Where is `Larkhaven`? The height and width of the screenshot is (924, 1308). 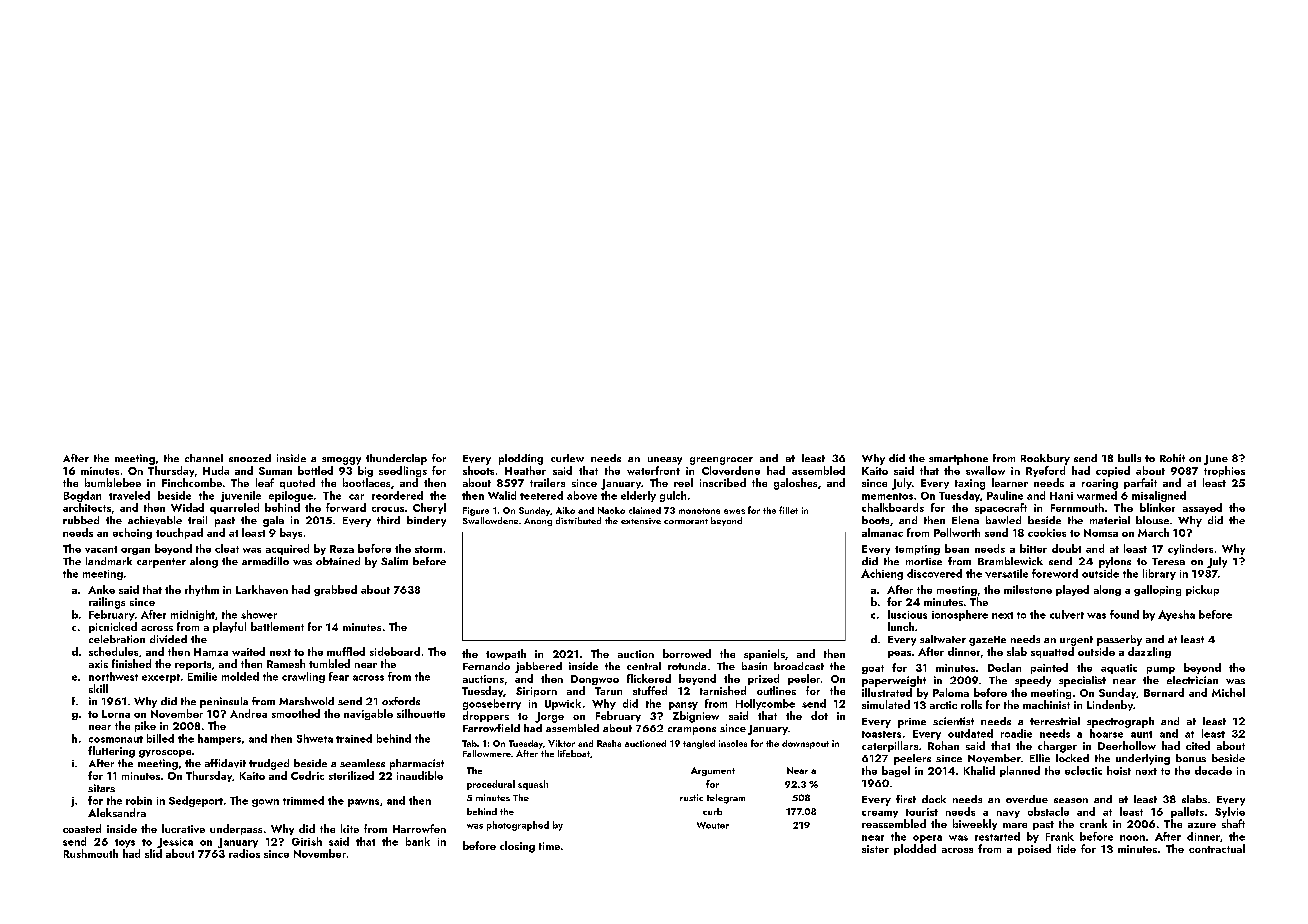
Larkhaven is located at coordinates (262, 589).
